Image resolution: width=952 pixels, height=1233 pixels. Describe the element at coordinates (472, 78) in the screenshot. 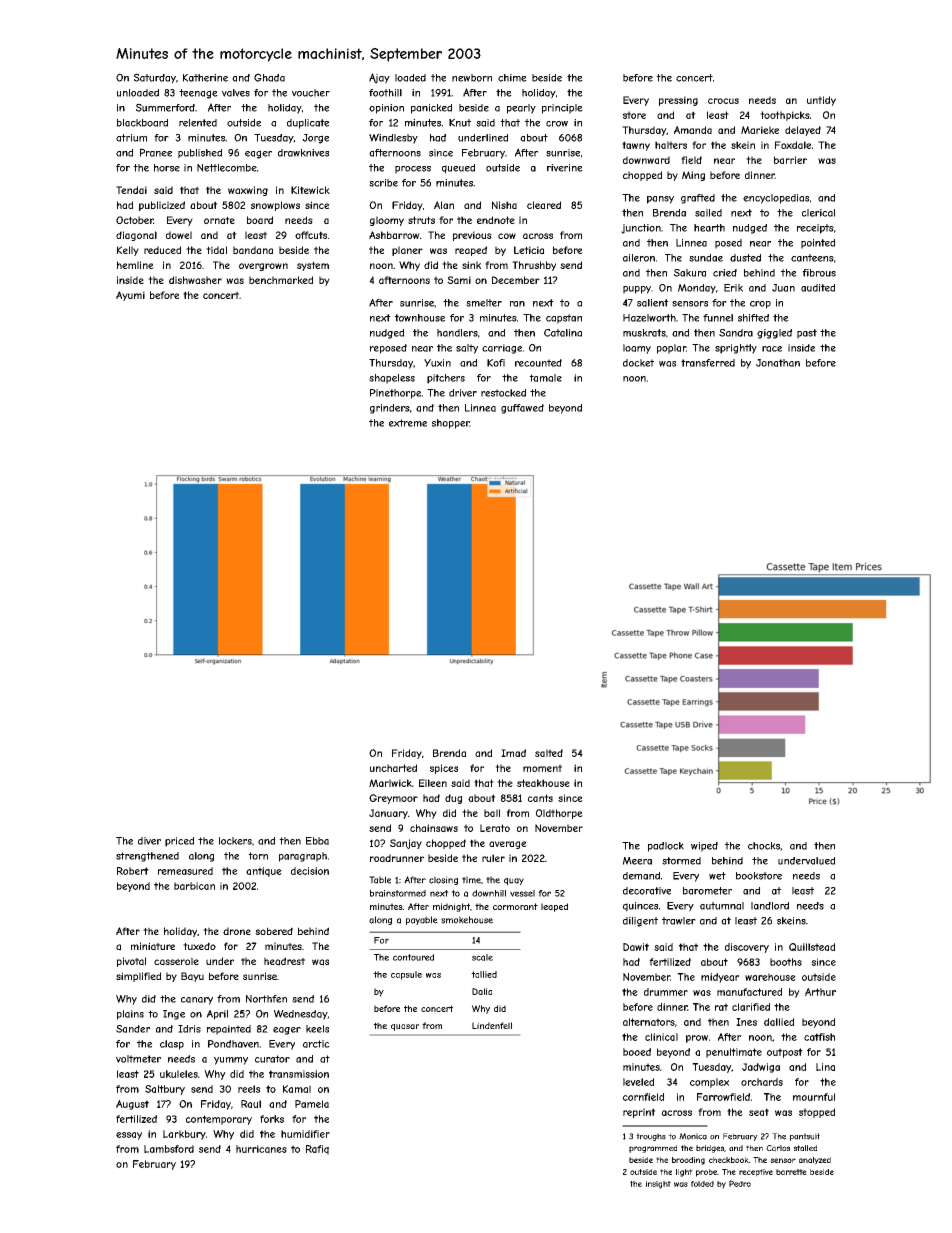

I see `newborn` at that location.
